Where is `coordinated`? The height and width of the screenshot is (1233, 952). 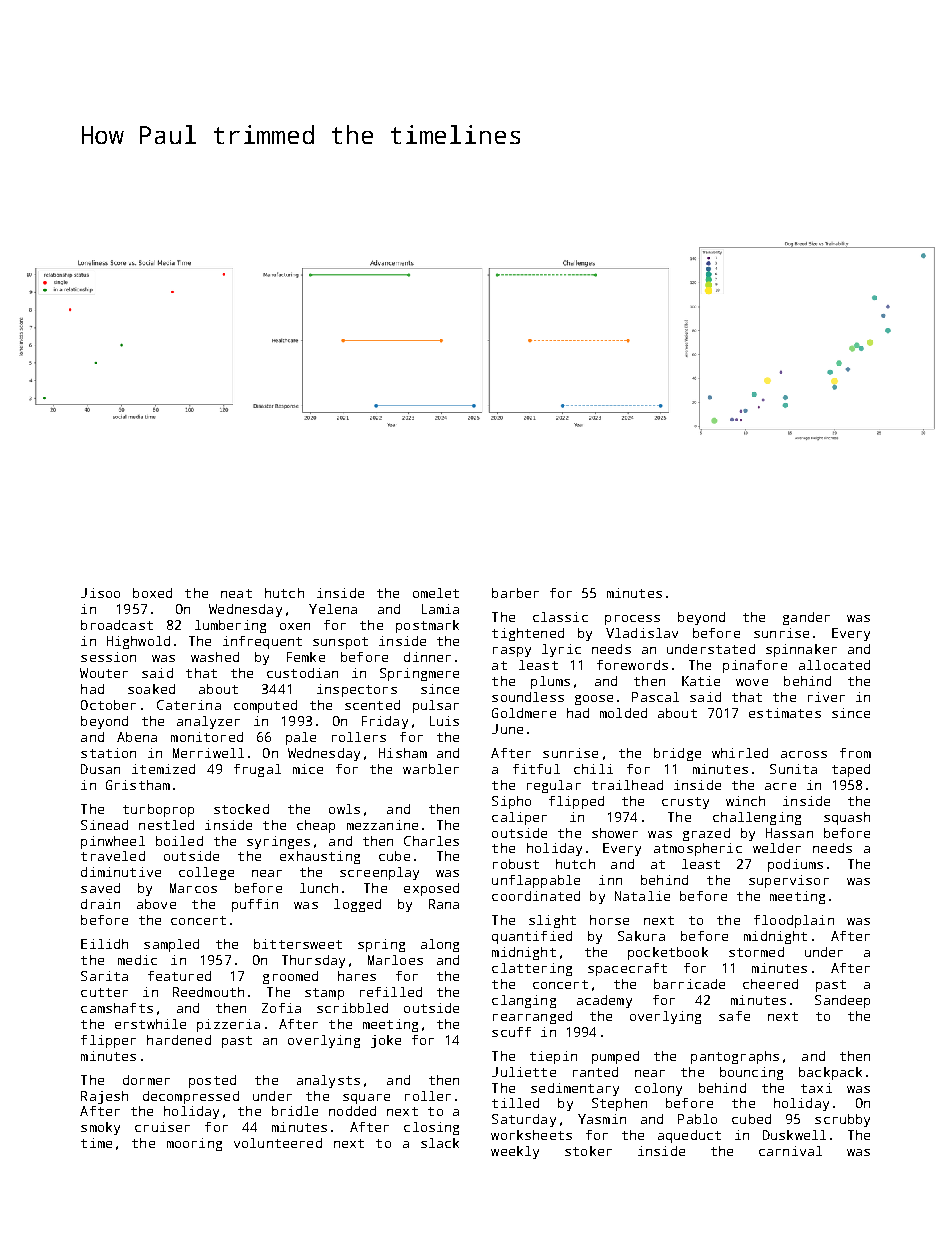 coordinated is located at coordinates (536, 896).
